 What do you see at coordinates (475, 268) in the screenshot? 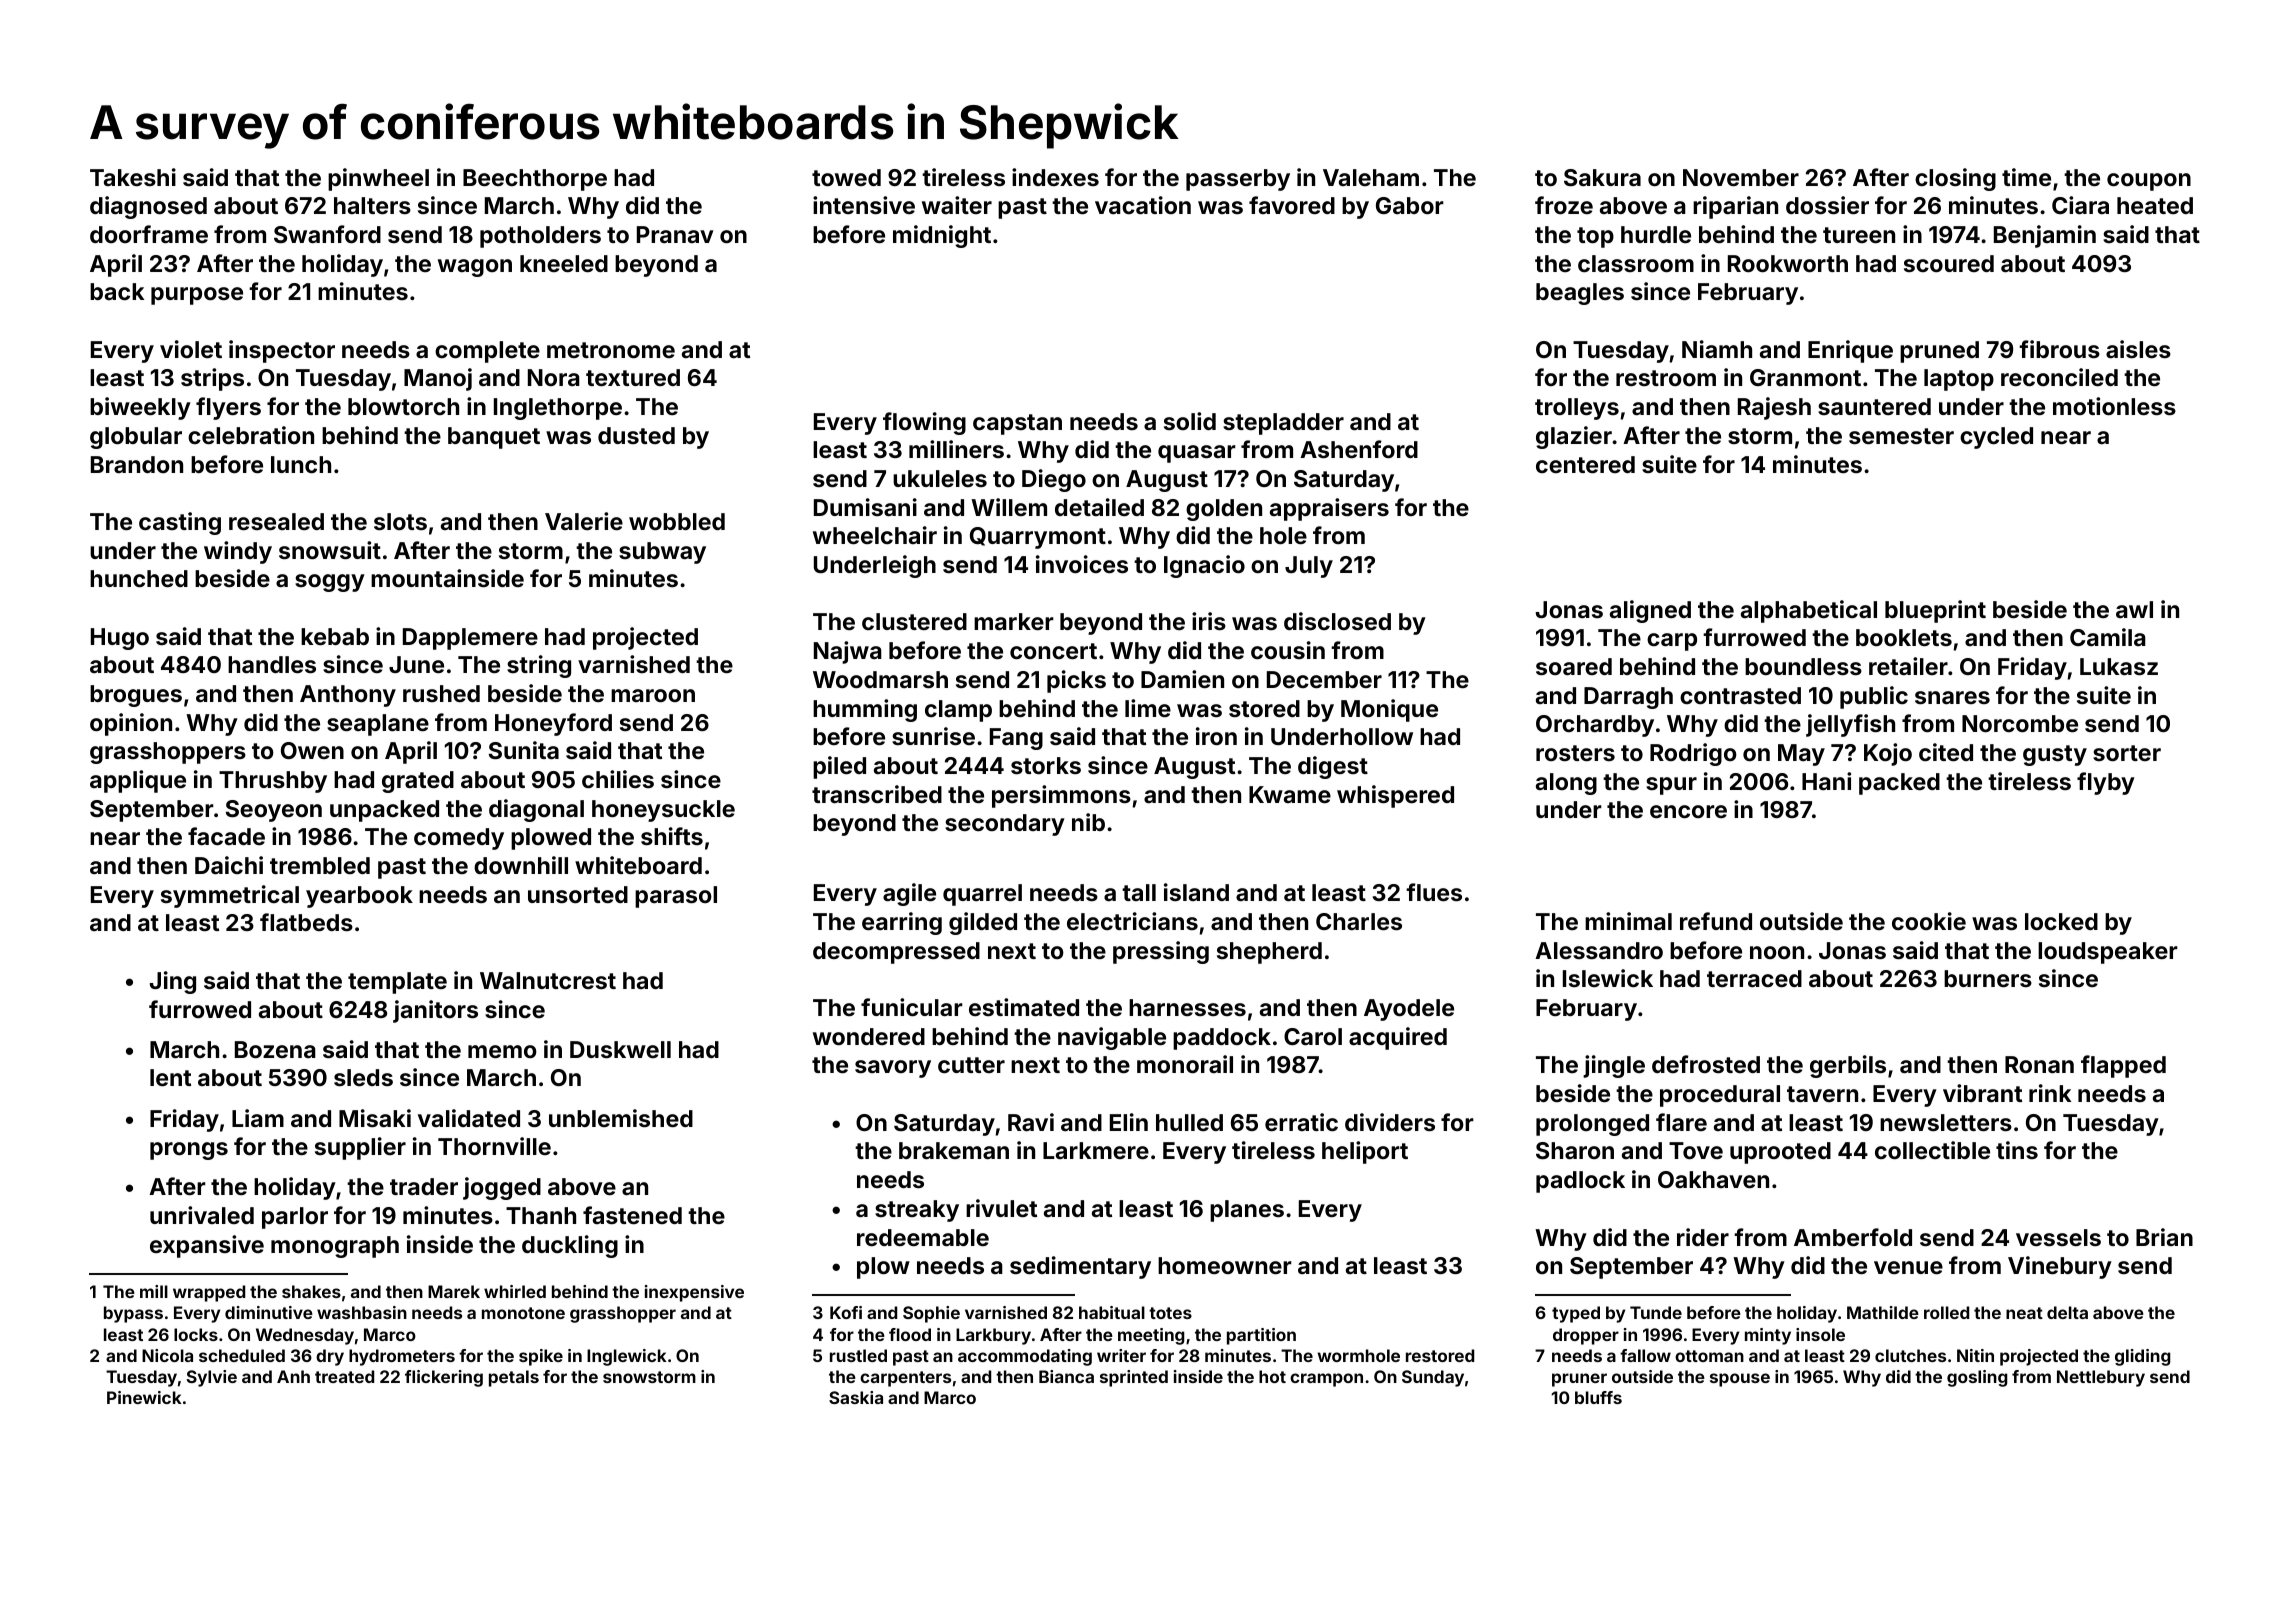
I see `wagon` at bounding box center [475, 268].
